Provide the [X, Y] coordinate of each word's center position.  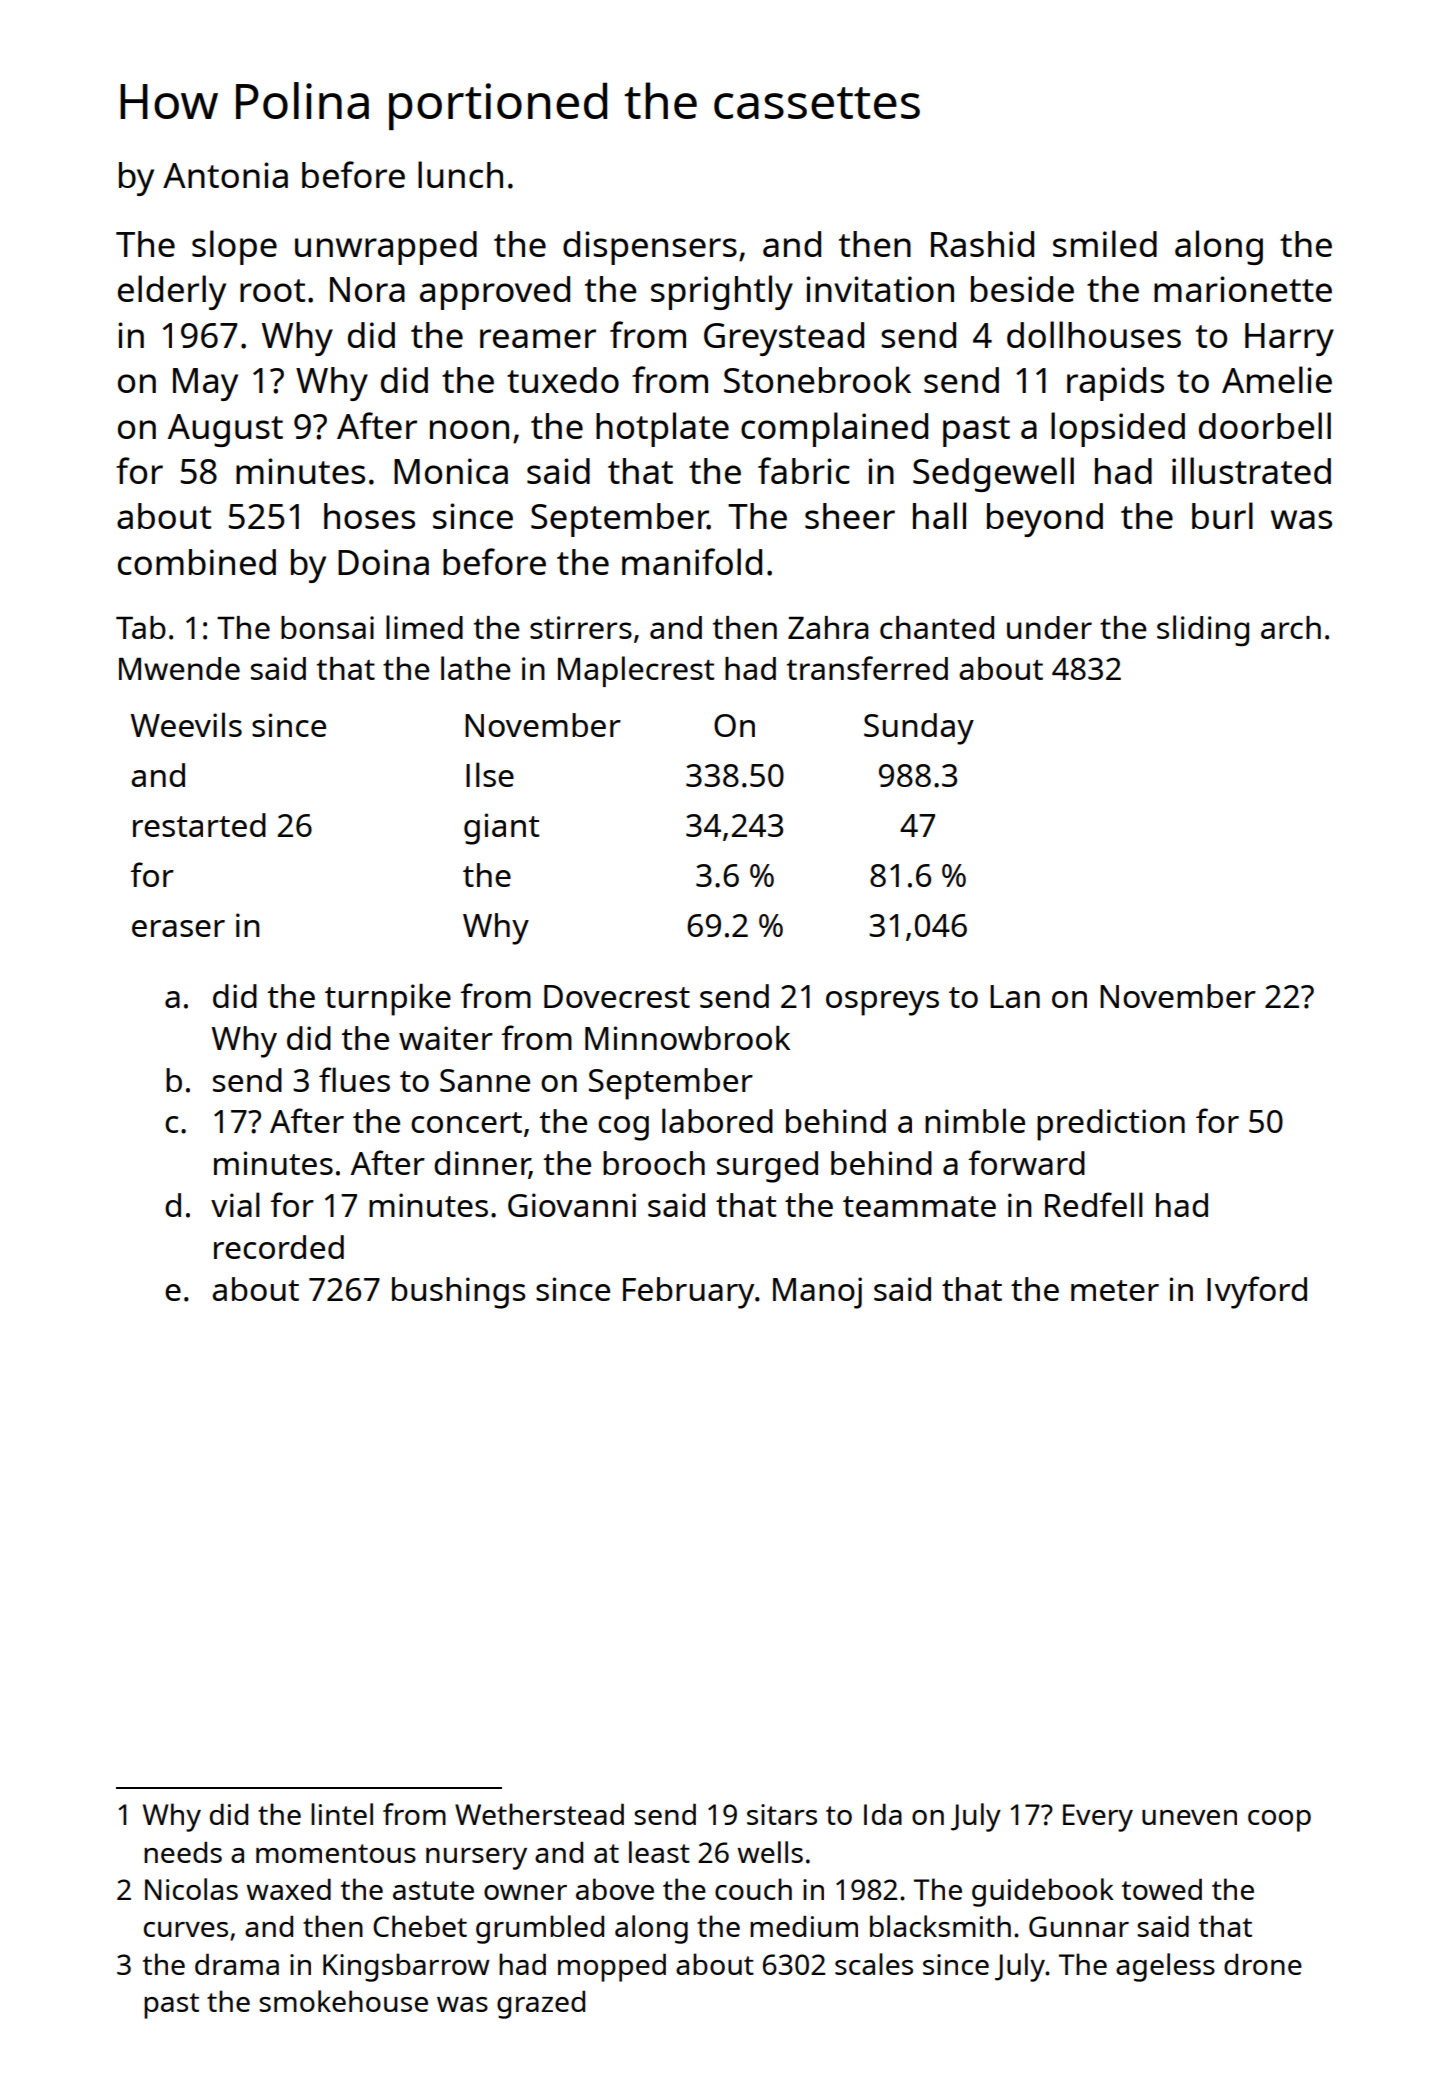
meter [1115, 1290]
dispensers [650, 248]
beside [1022, 289]
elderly [172, 292]
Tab [141, 627]
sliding [1203, 631]
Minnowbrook [687, 1038]
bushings [459, 1293]
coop [1279, 1821]
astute [433, 1890]
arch [1291, 627]
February [688, 1293]
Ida [883, 1814]
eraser [178, 928]
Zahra [828, 627]
